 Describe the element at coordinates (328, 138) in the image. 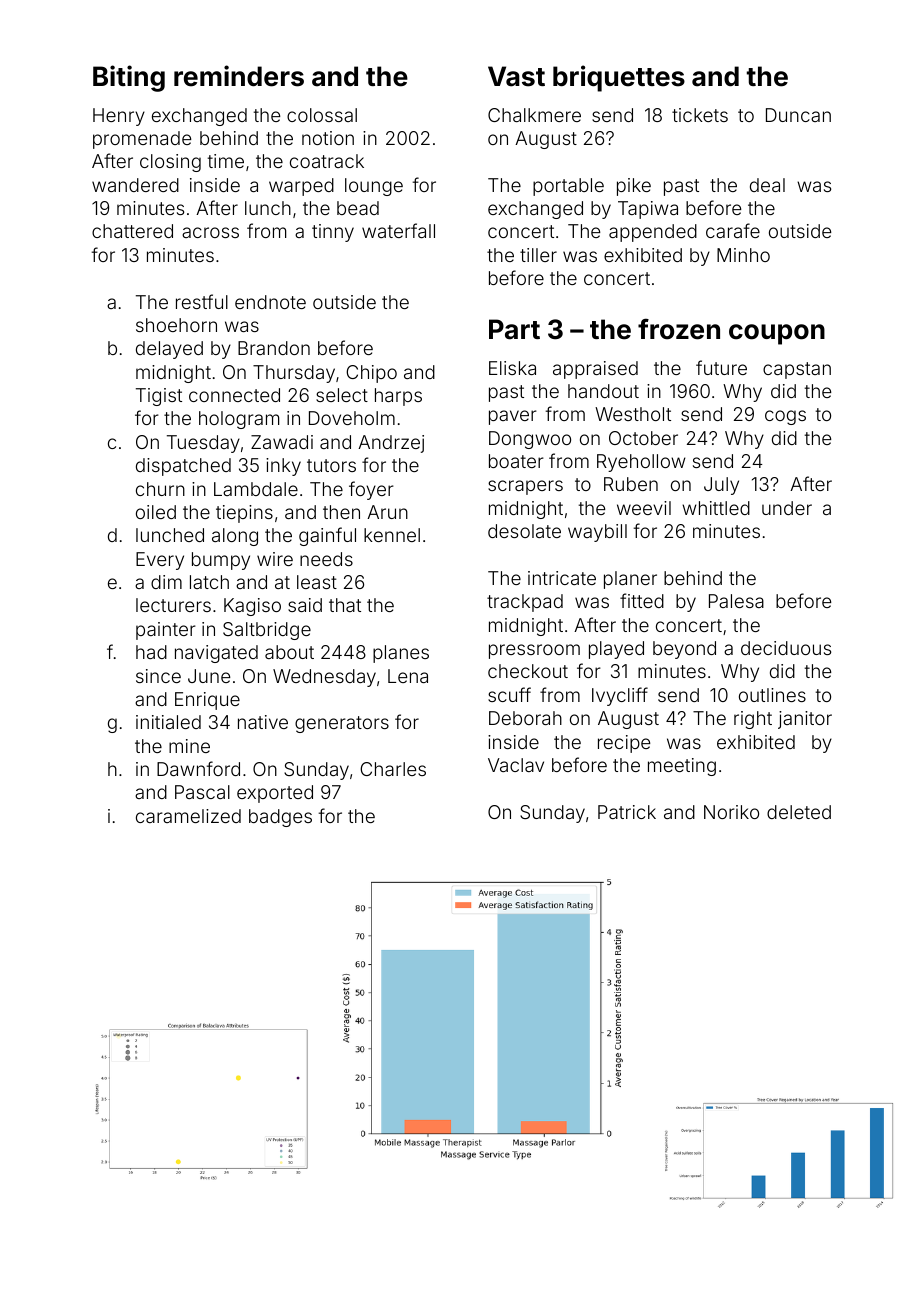

I see `notion` at that location.
